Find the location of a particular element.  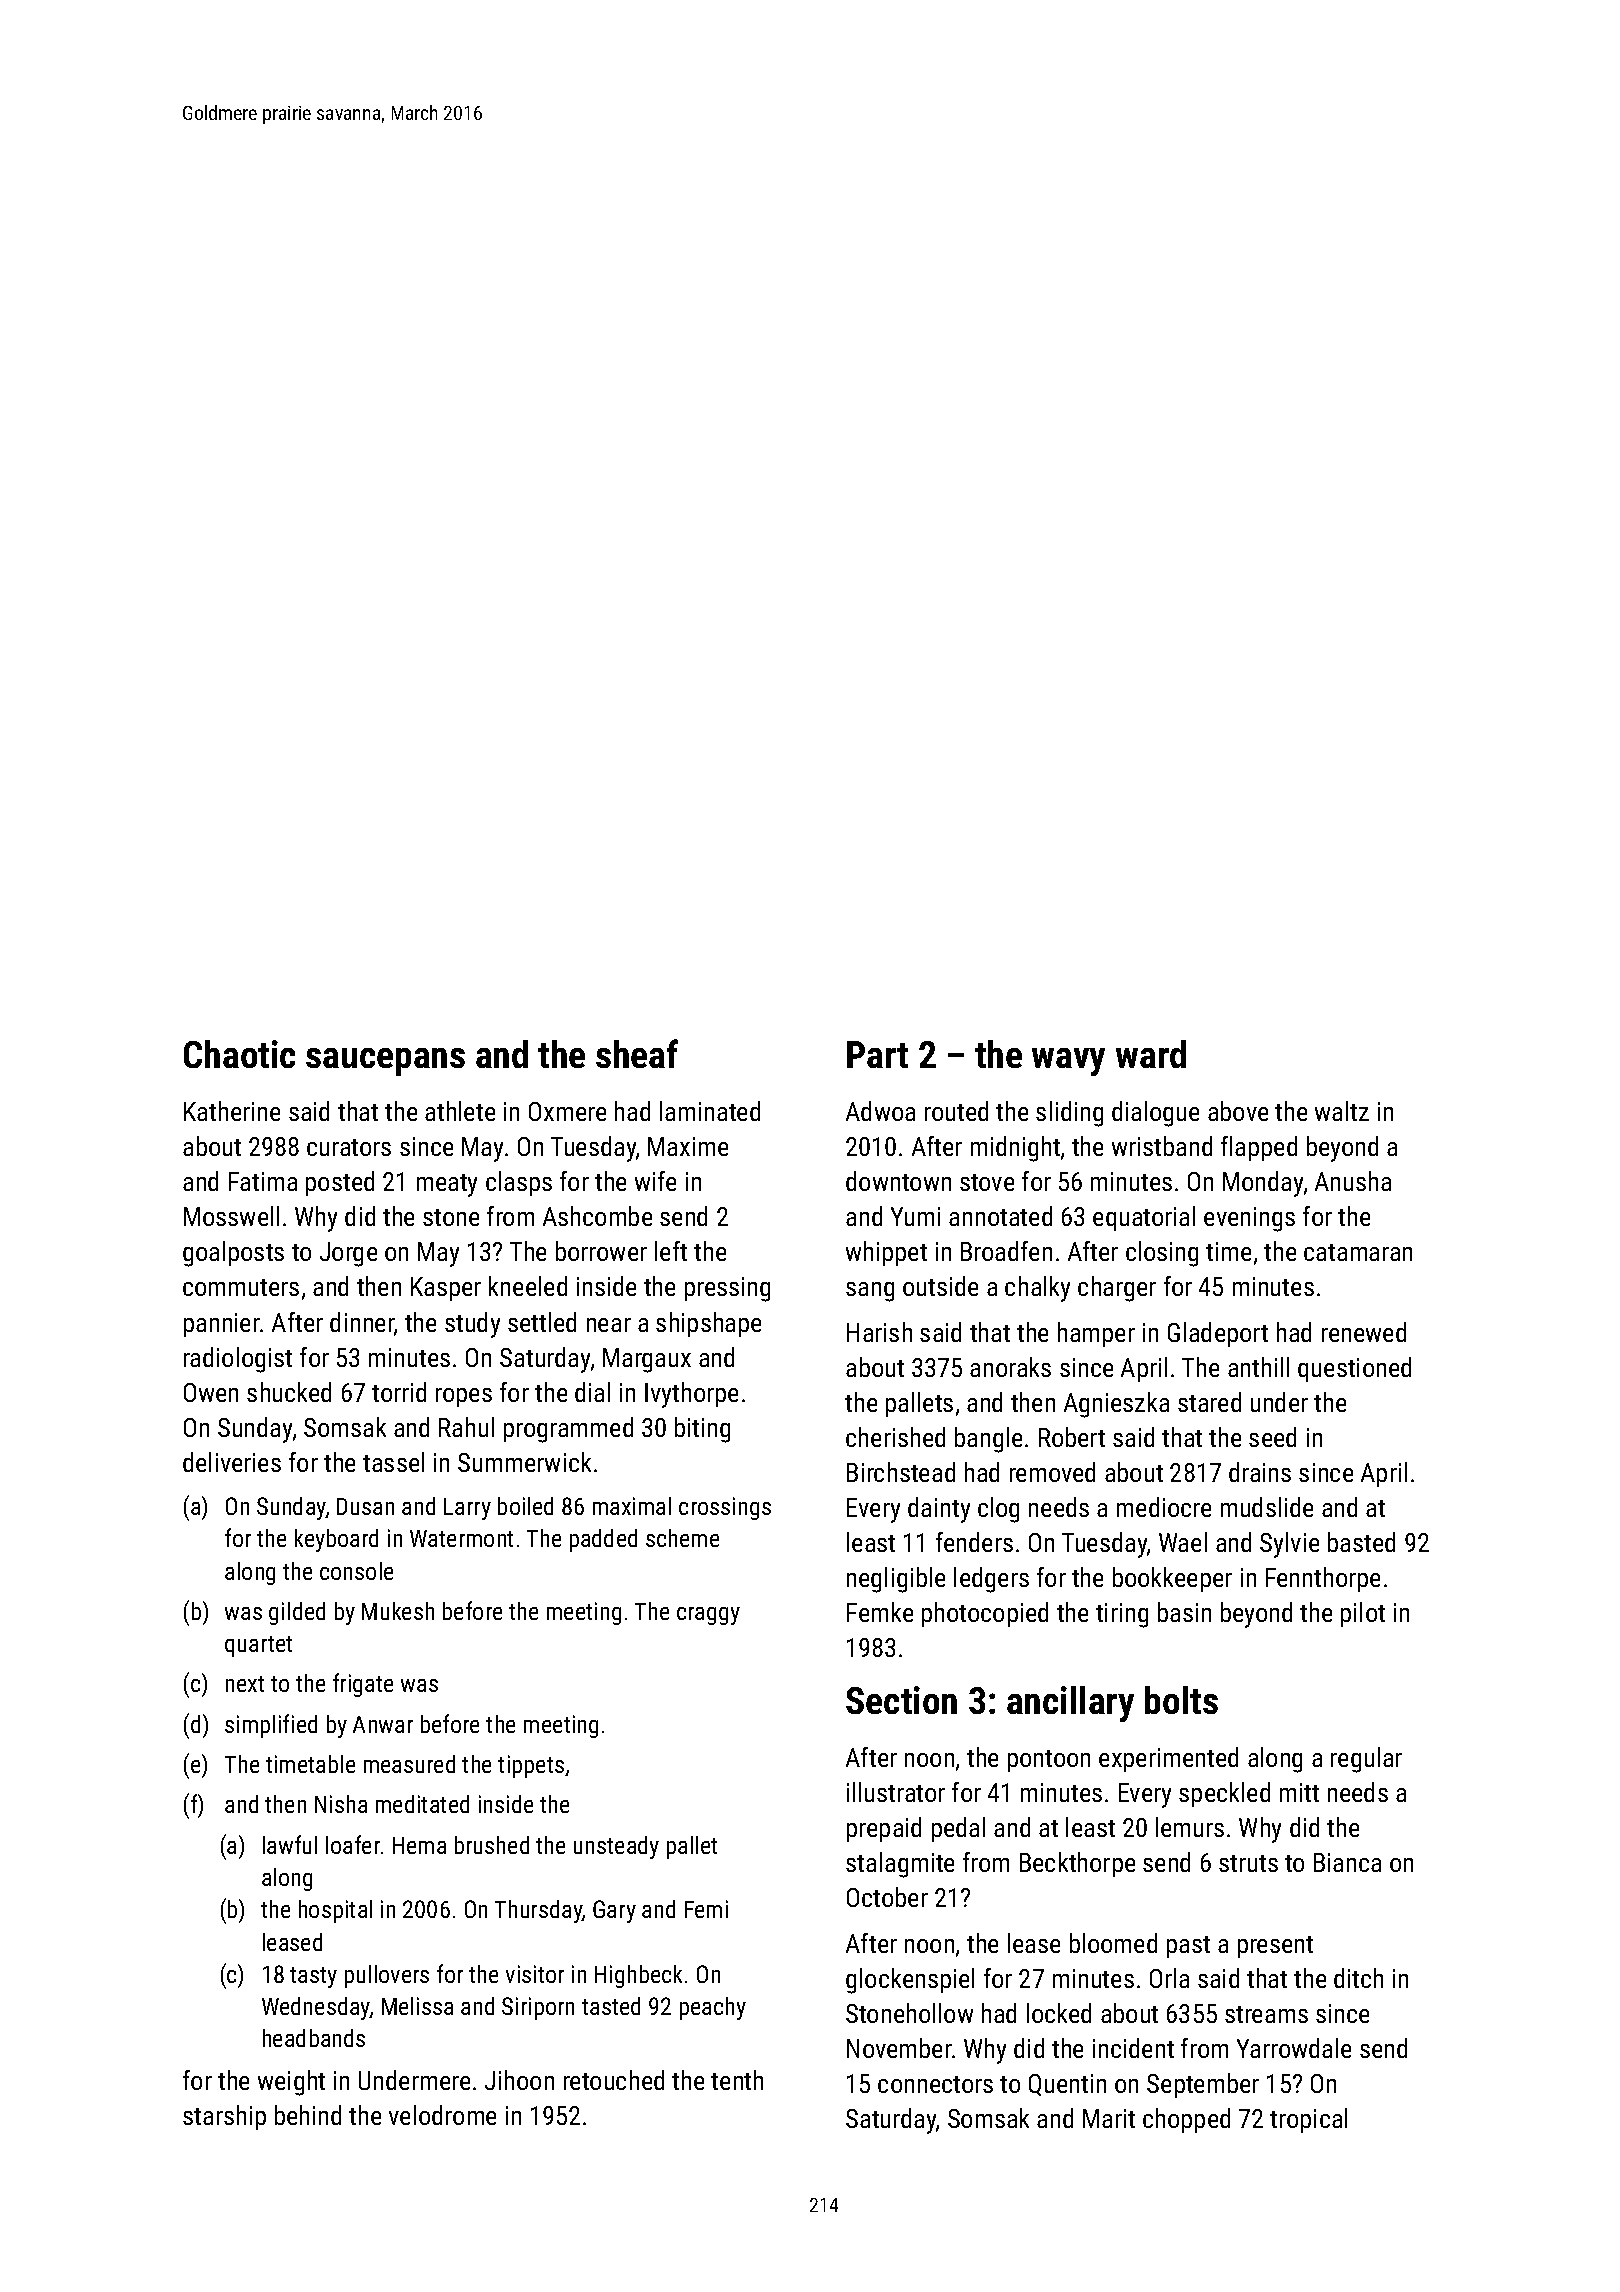

torrid is located at coordinates (399, 1392).
